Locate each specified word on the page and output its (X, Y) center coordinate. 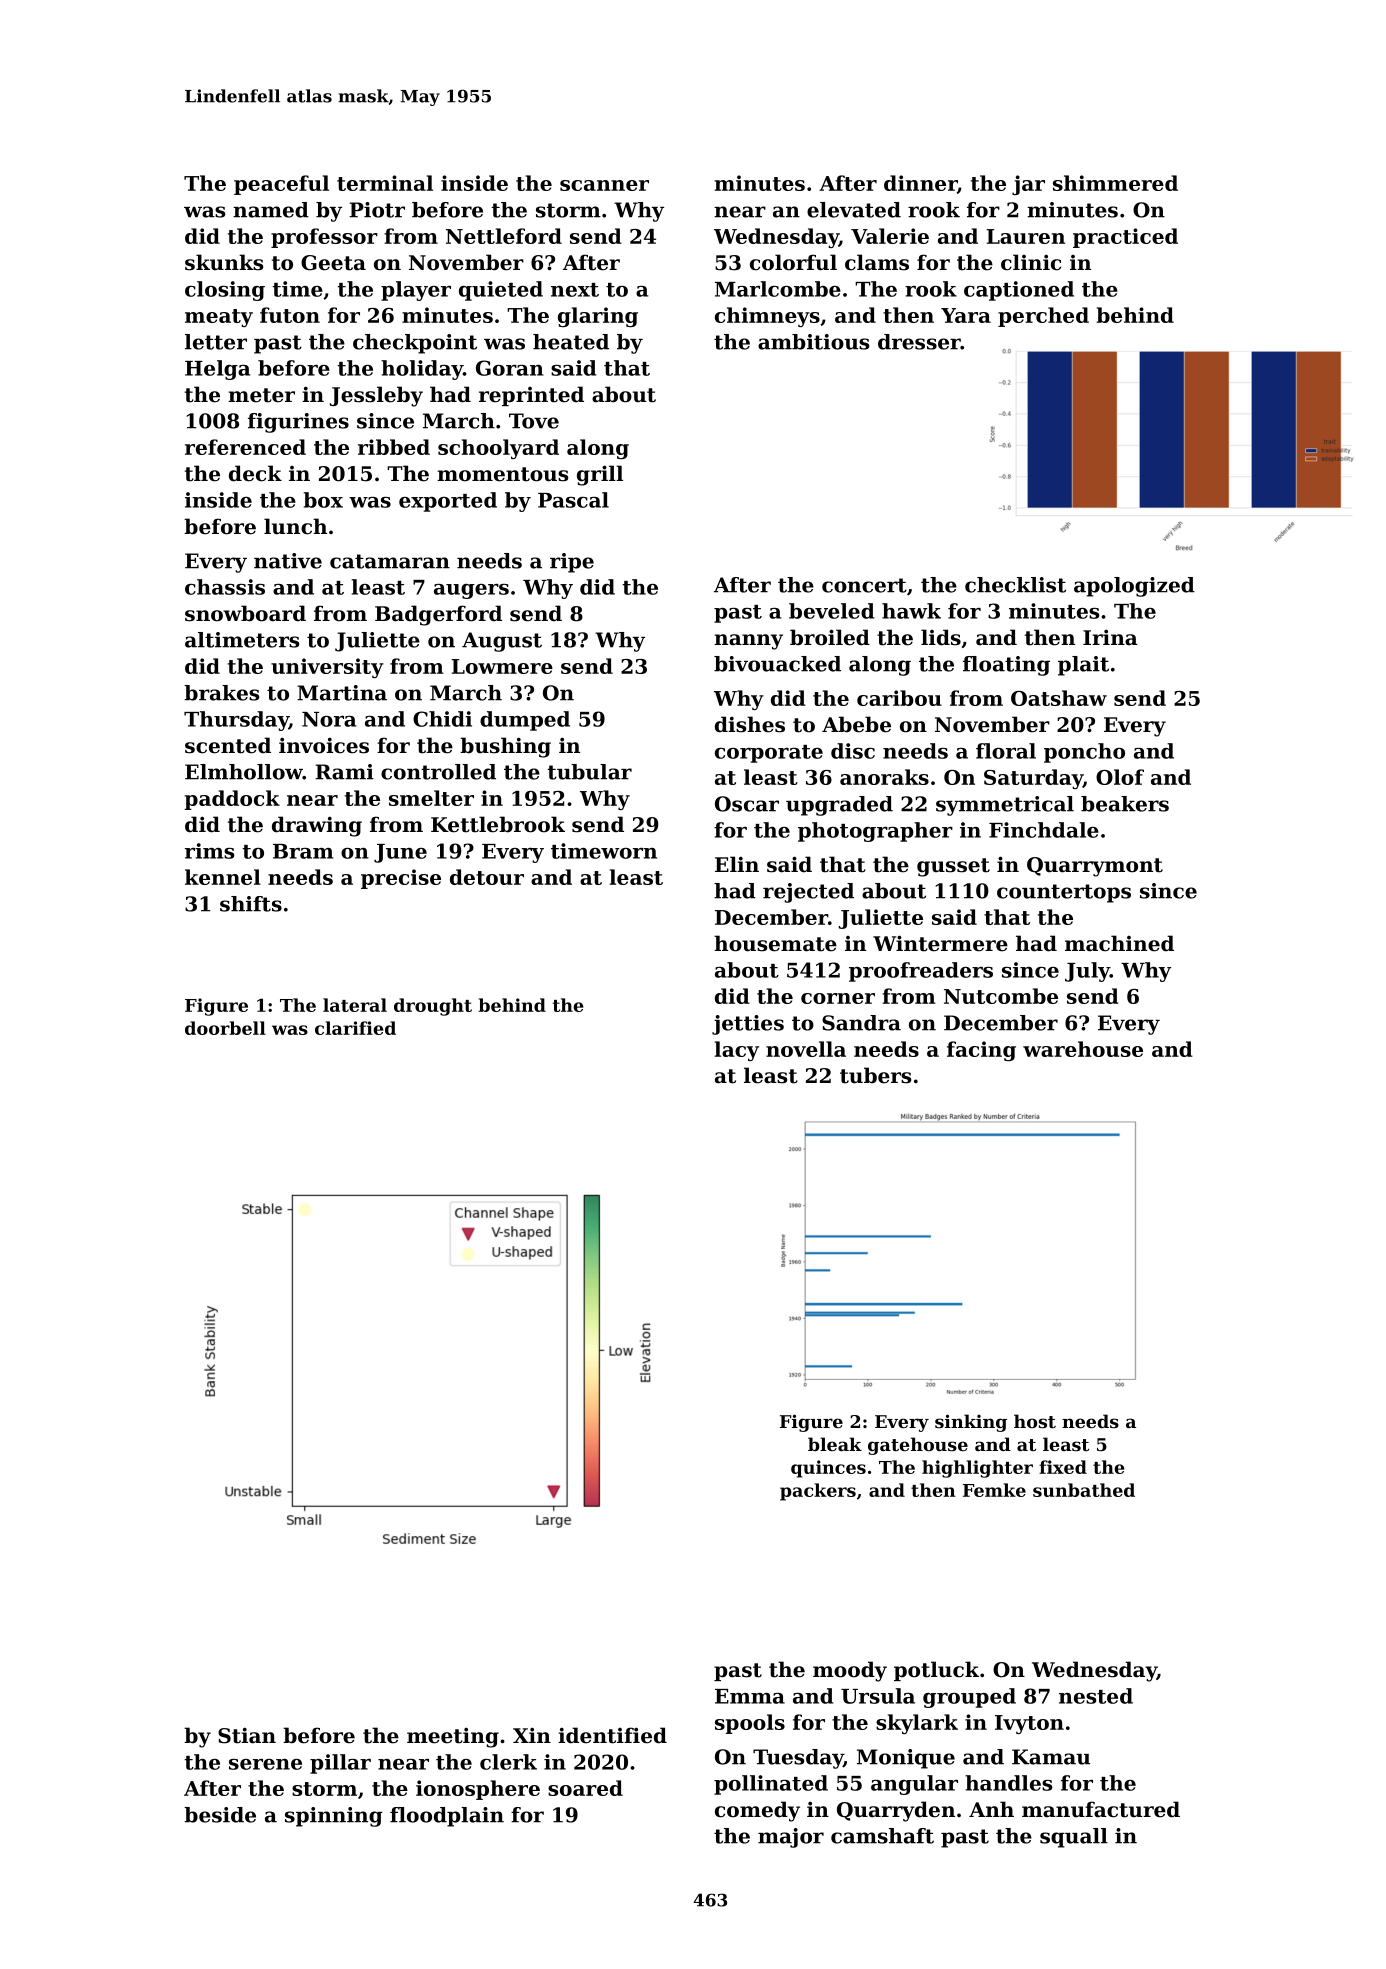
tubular (589, 772)
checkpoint (415, 344)
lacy (737, 1051)
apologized (1134, 587)
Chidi (442, 719)
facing (981, 1051)
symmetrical (1005, 806)
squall (1074, 1838)
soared (585, 1788)
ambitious (813, 342)
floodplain (447, 1817)
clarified (355, 1028)
